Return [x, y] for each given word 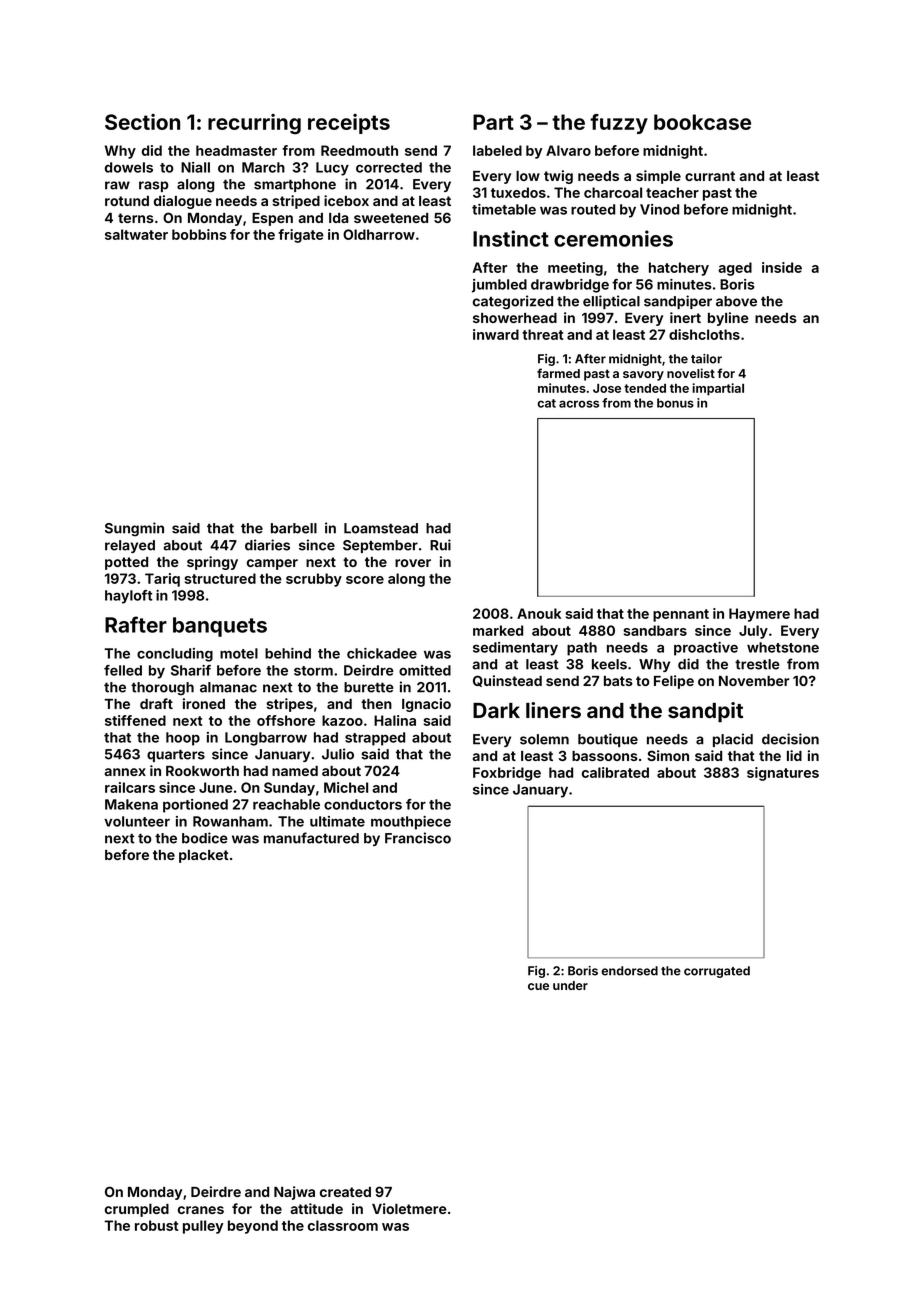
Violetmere [409, 1208]
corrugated [717, 972]
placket [204, 856]
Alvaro [568, 150]
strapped [375, 739]
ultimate [337, 821]
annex [125, 772]
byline [728, 319]
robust [156, 1225]
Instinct [511, 238]
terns [136, 218]
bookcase [702, 122]
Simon [668, 755]
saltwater [136, 234]
